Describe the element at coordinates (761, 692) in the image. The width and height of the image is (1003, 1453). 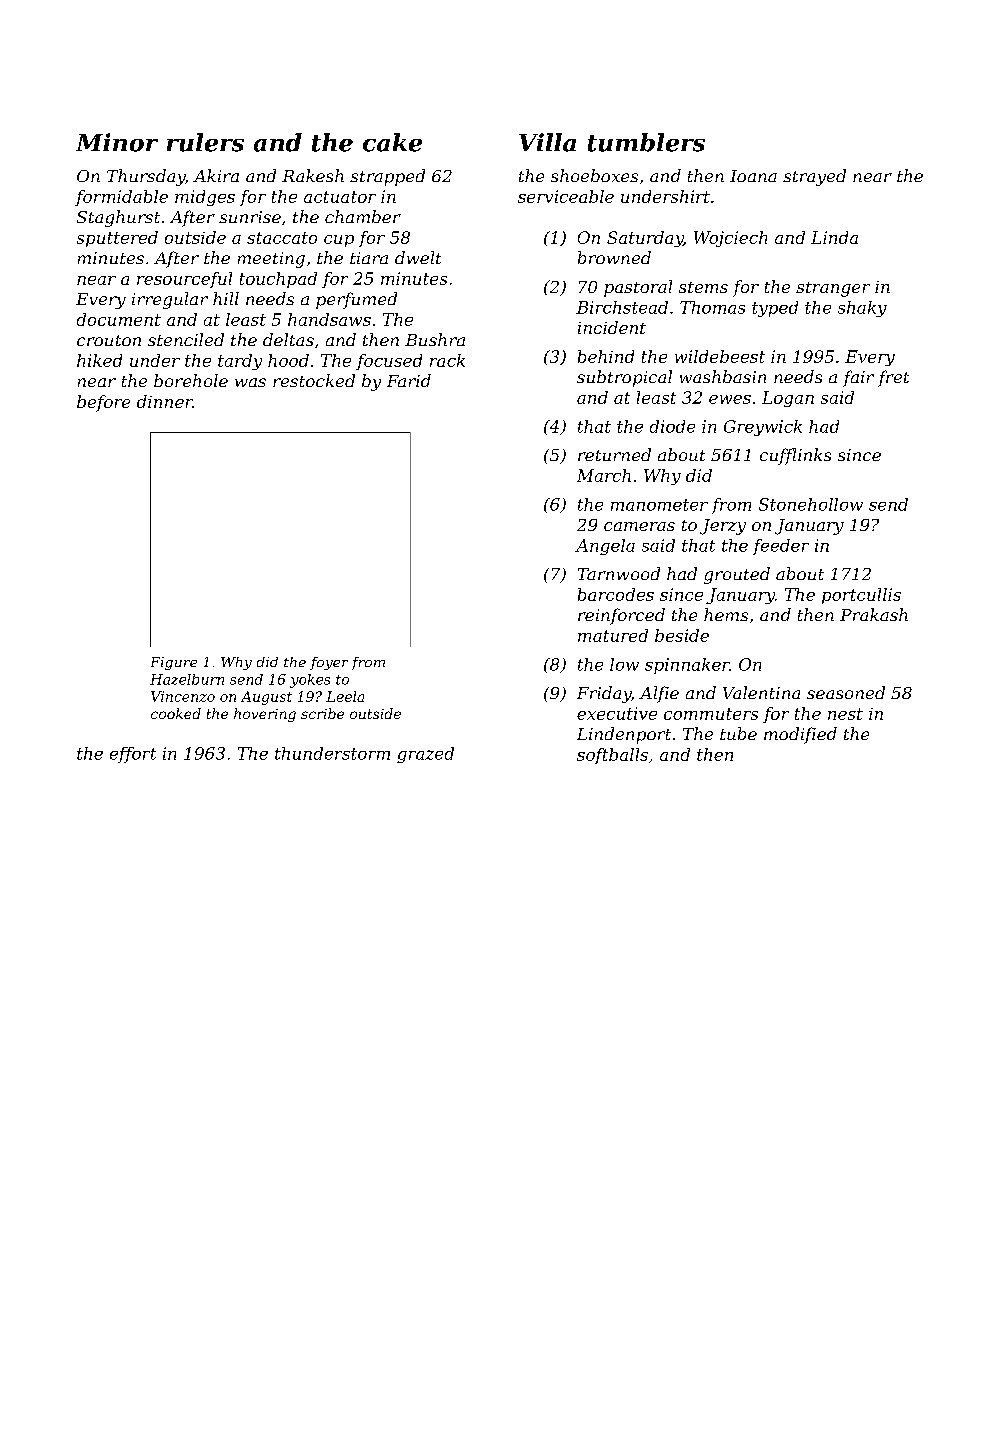
I see `Valentina` at that location.
